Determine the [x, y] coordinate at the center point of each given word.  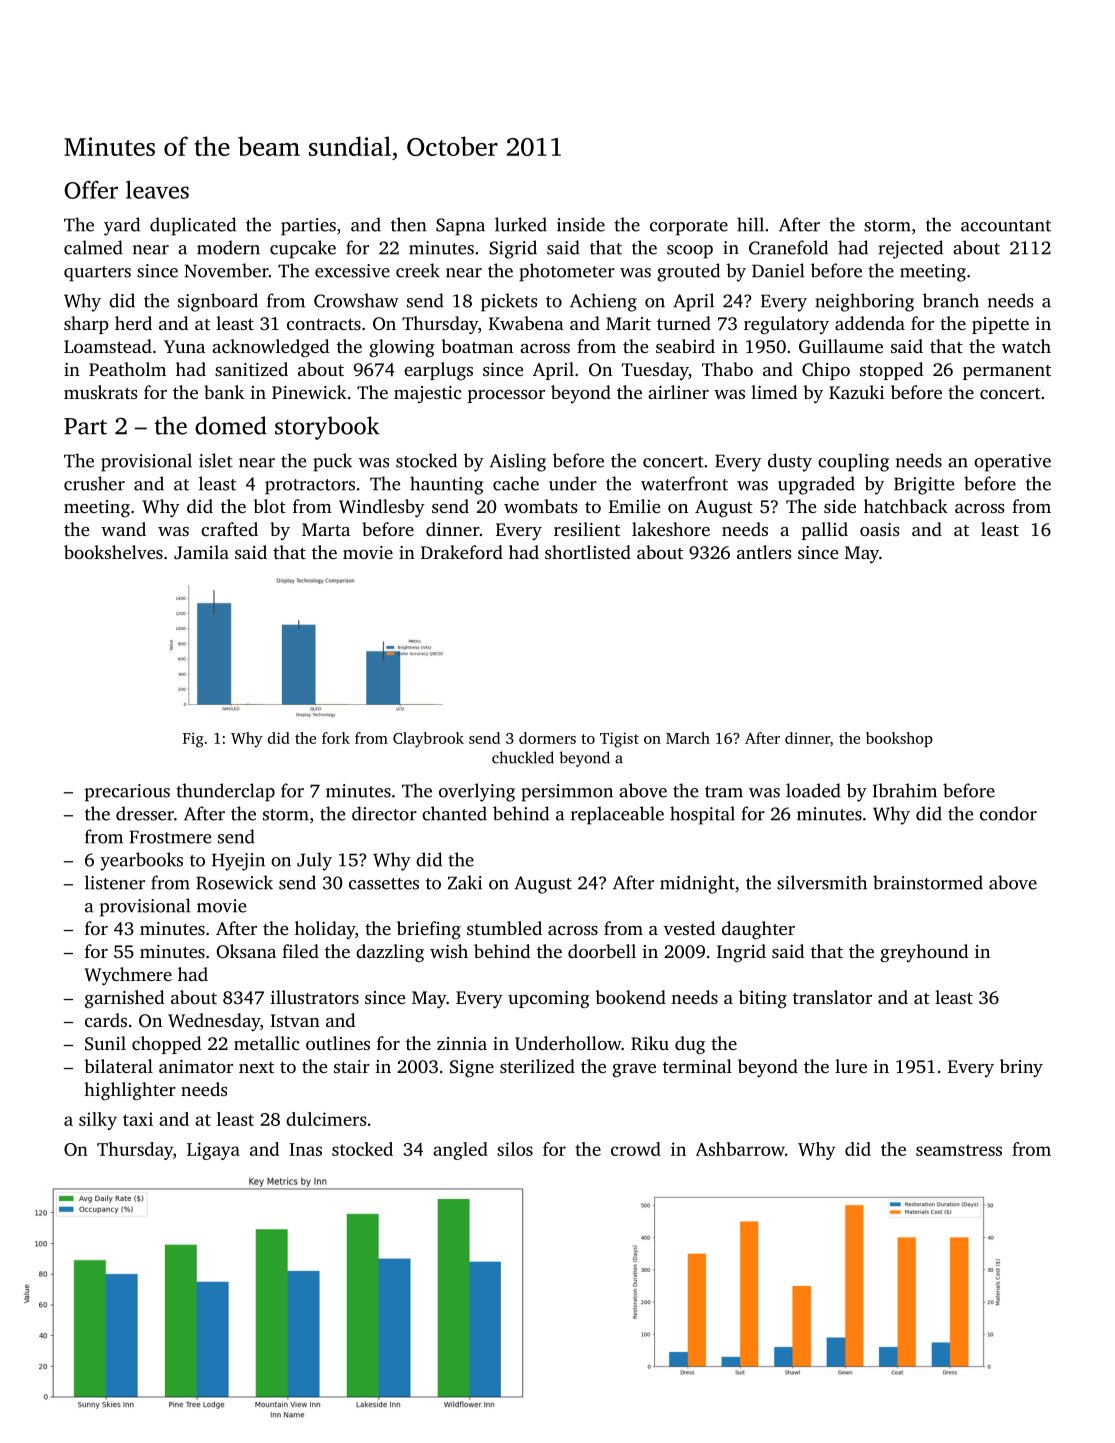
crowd [636, 1149]
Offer [91, 190]
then [408, 224]
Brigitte [924, 486]
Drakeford [462, 552]
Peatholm [127, 369]
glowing [402, 348]
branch [951, 300]
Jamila [201, 552]
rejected [910, 249]
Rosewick [234, 882]
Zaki [465, 882]
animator [196, 1066]
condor [1008, 813]
